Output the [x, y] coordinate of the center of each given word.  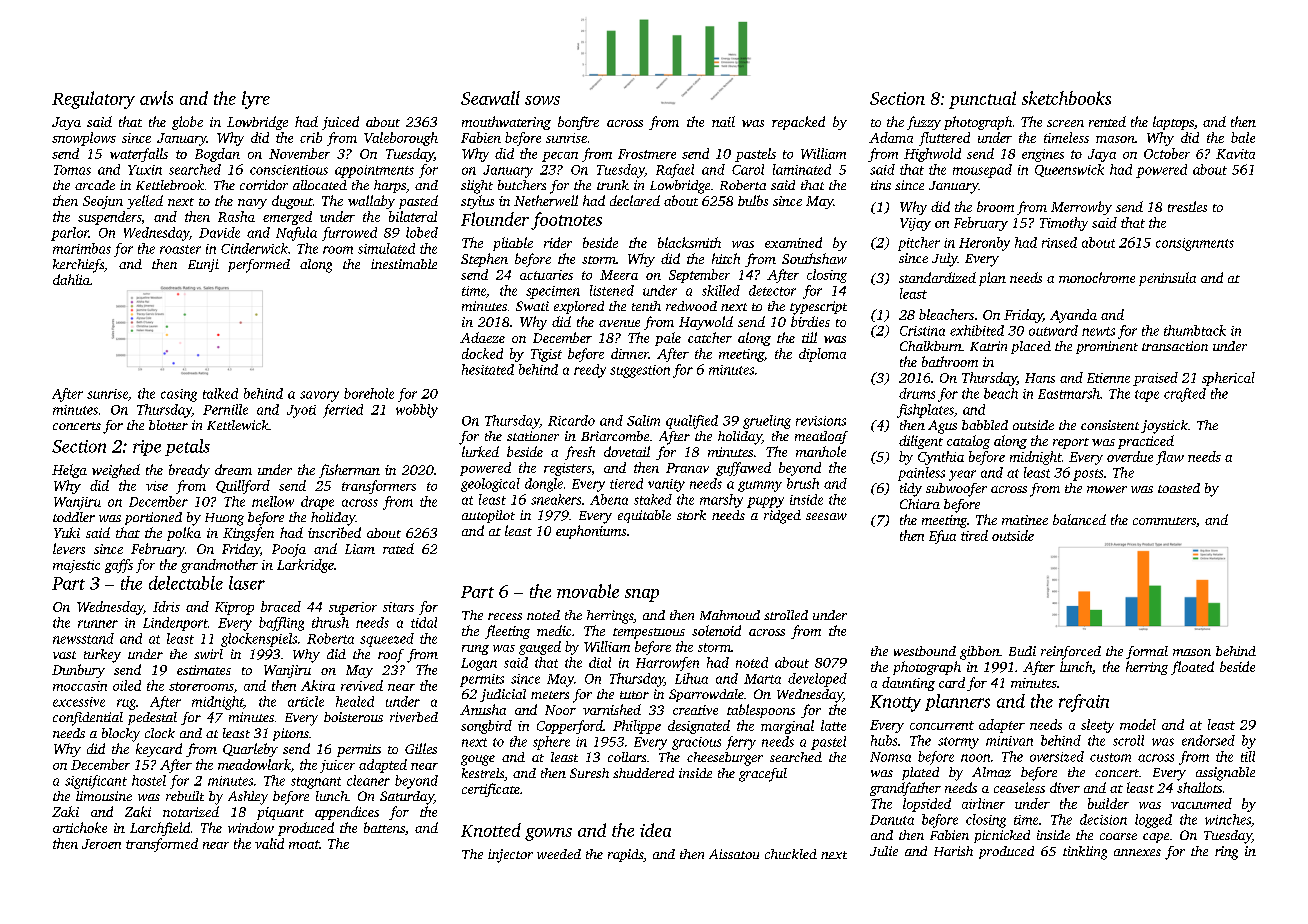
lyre [256, 100]
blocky [121, 735]
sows [542, 100]
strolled [786, 615]
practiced [1146, 442]
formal [1147, 652]
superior [353, 608]
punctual [982, 100]
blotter [168, 425]
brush [803, 483]
